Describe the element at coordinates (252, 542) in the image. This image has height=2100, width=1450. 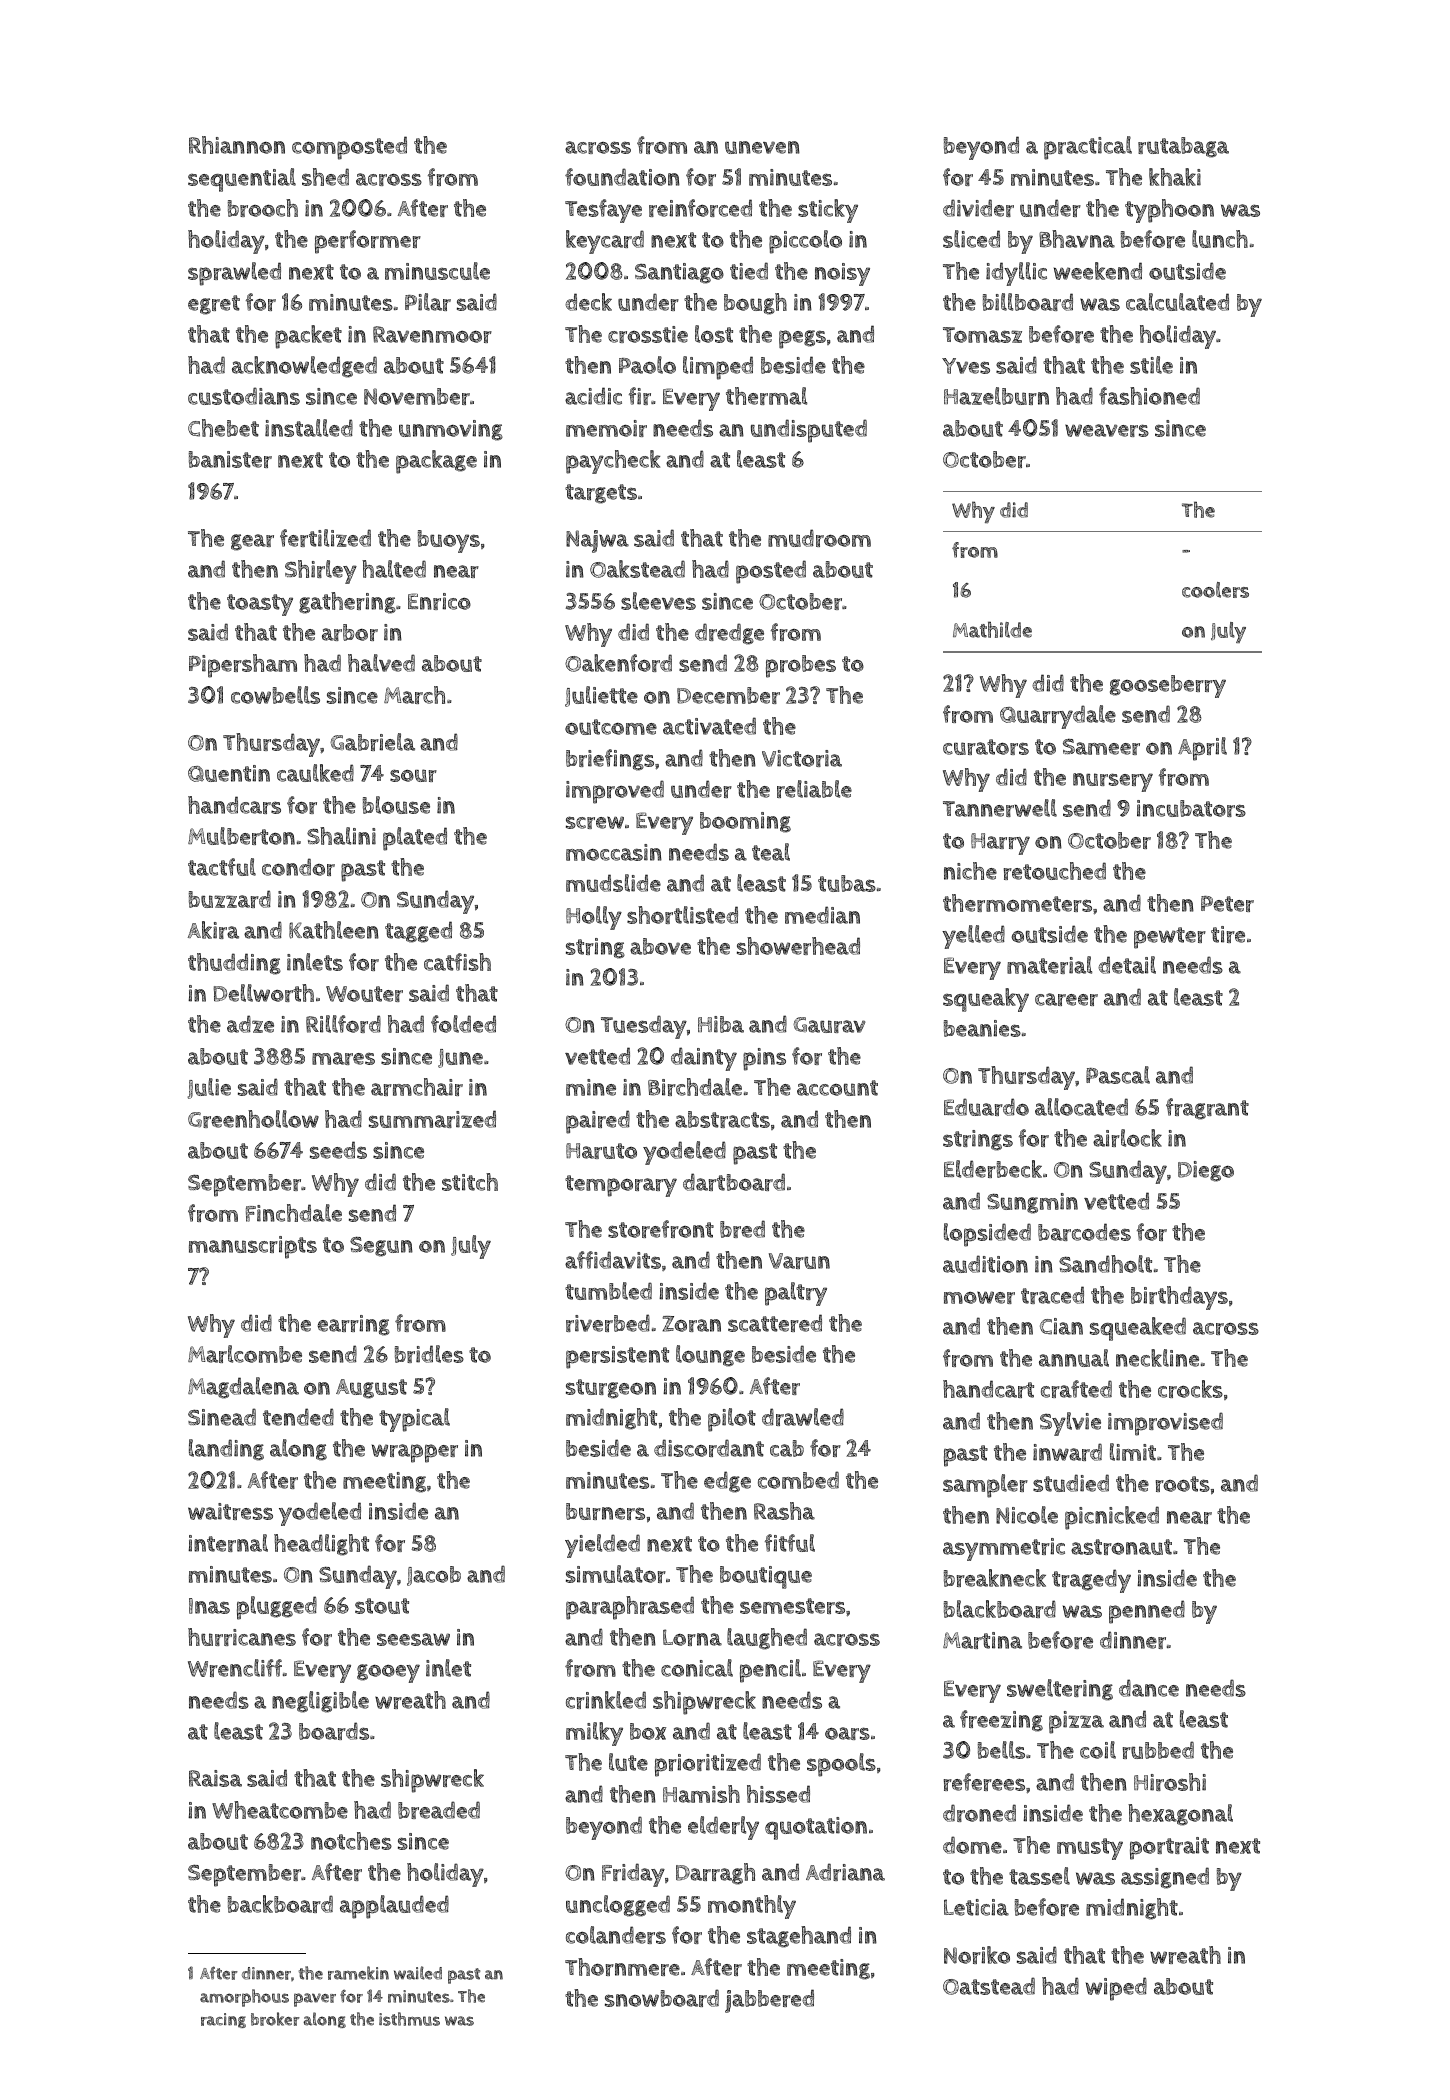
I see `gear` at that location.
